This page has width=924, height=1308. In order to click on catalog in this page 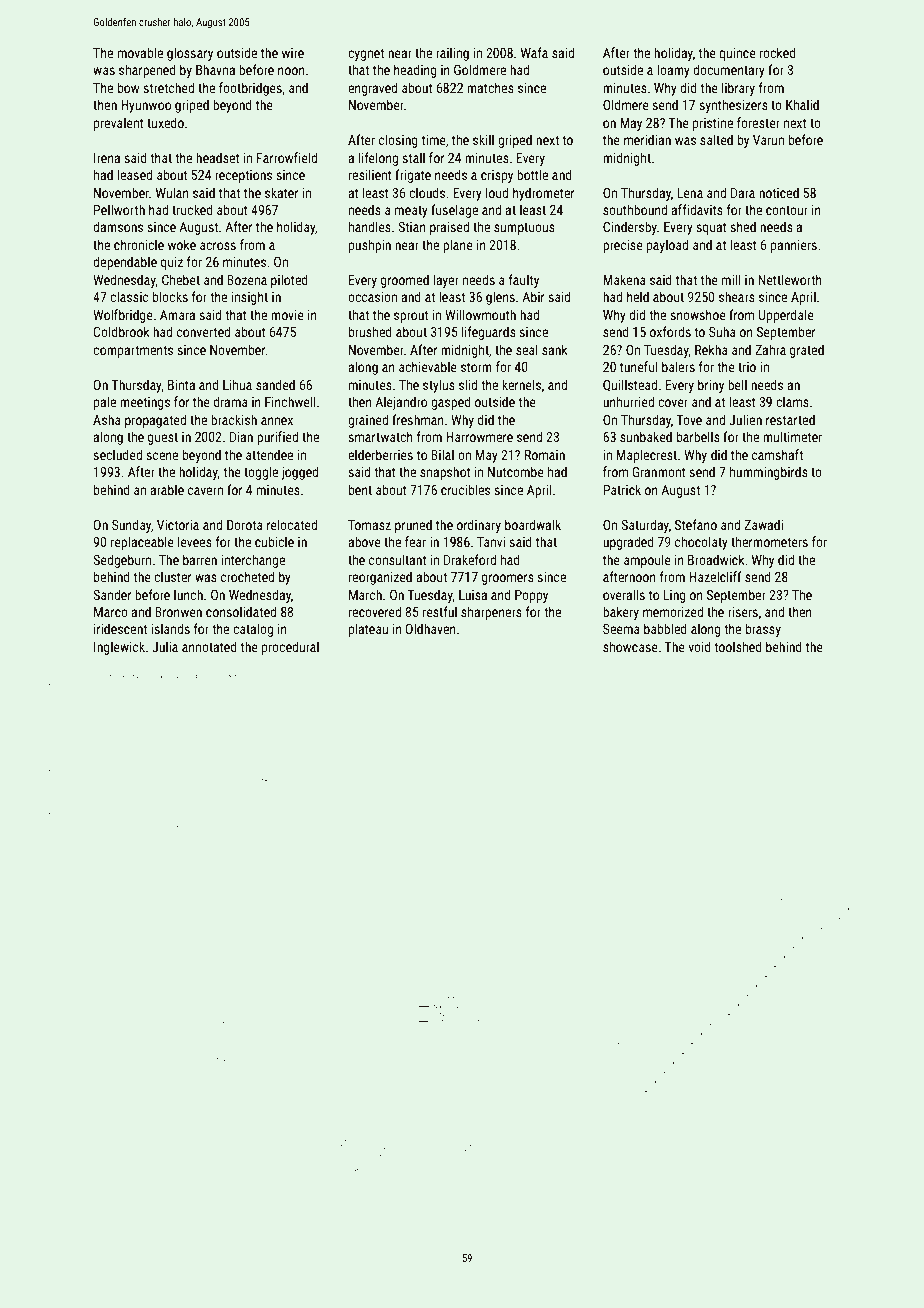, I will do `click(253, 630)`.
